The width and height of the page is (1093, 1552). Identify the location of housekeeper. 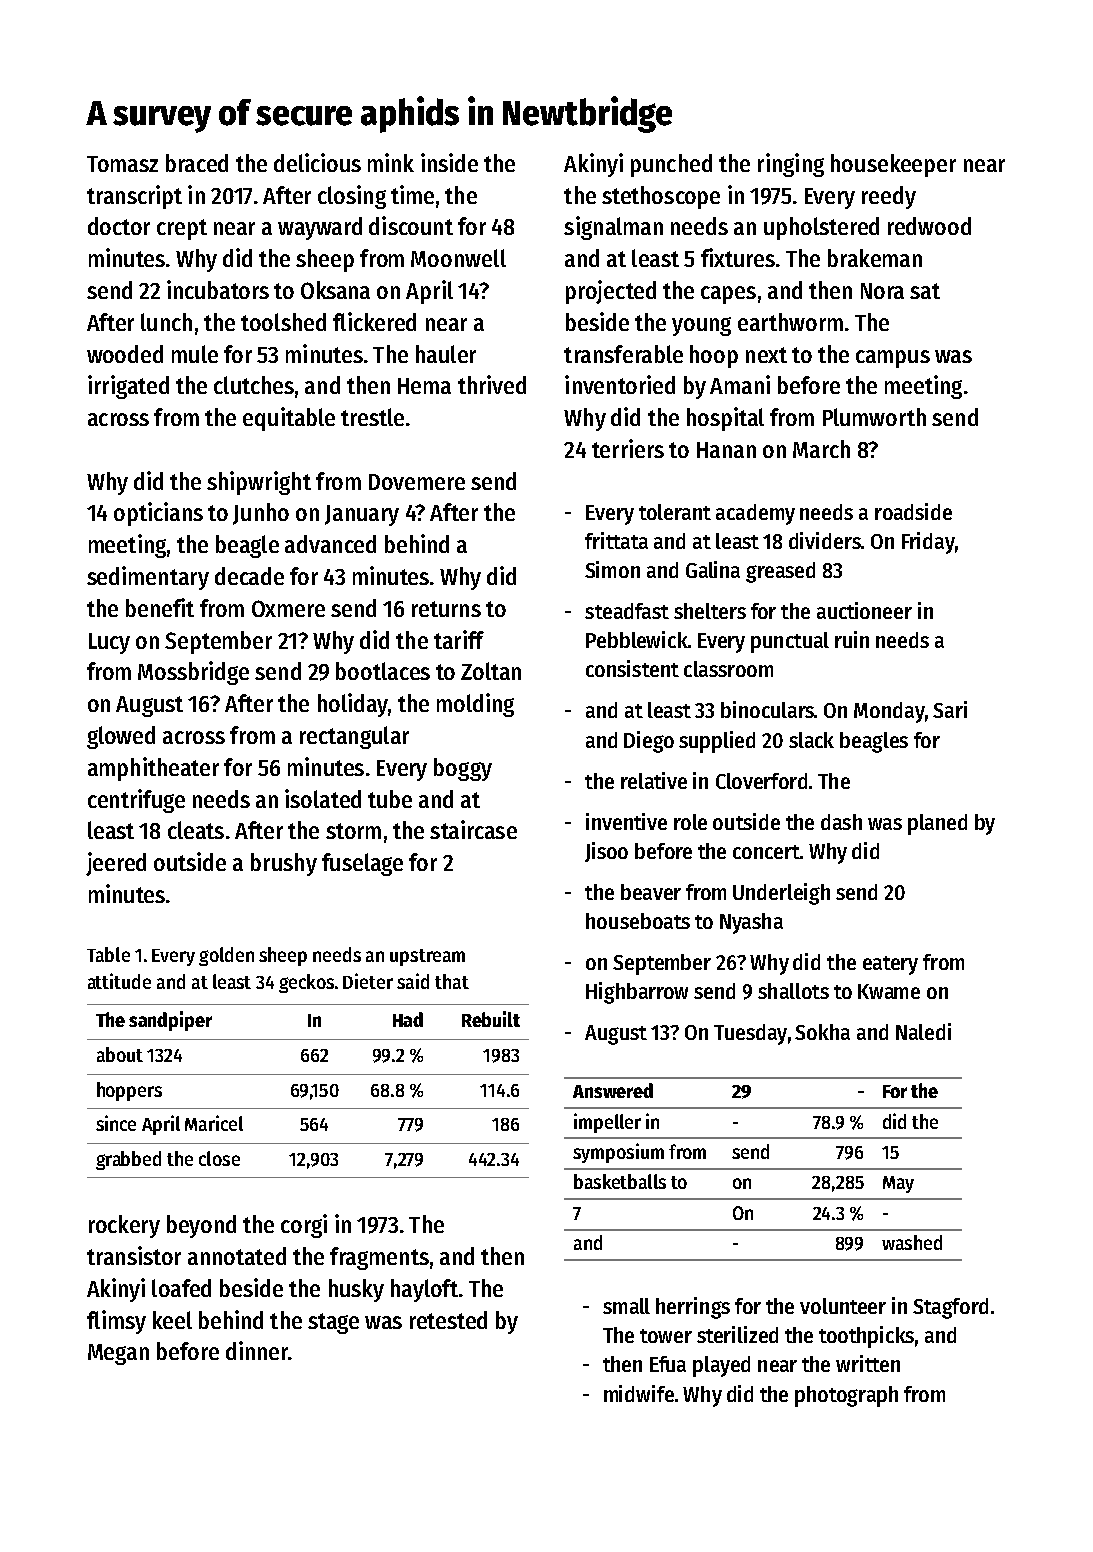
(893, 165).
